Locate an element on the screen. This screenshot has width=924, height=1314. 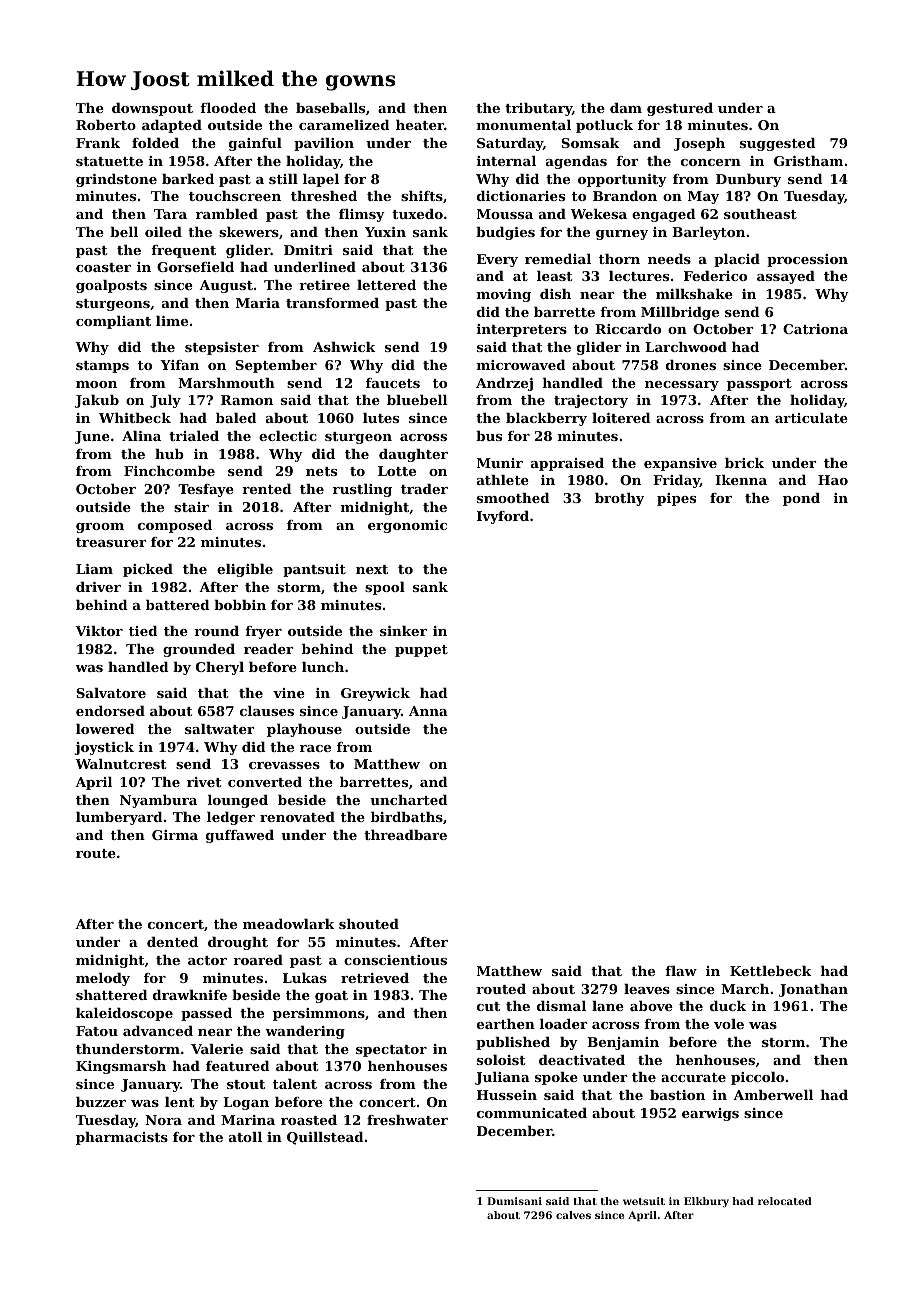
pond is located at coordinates (801, 499).
